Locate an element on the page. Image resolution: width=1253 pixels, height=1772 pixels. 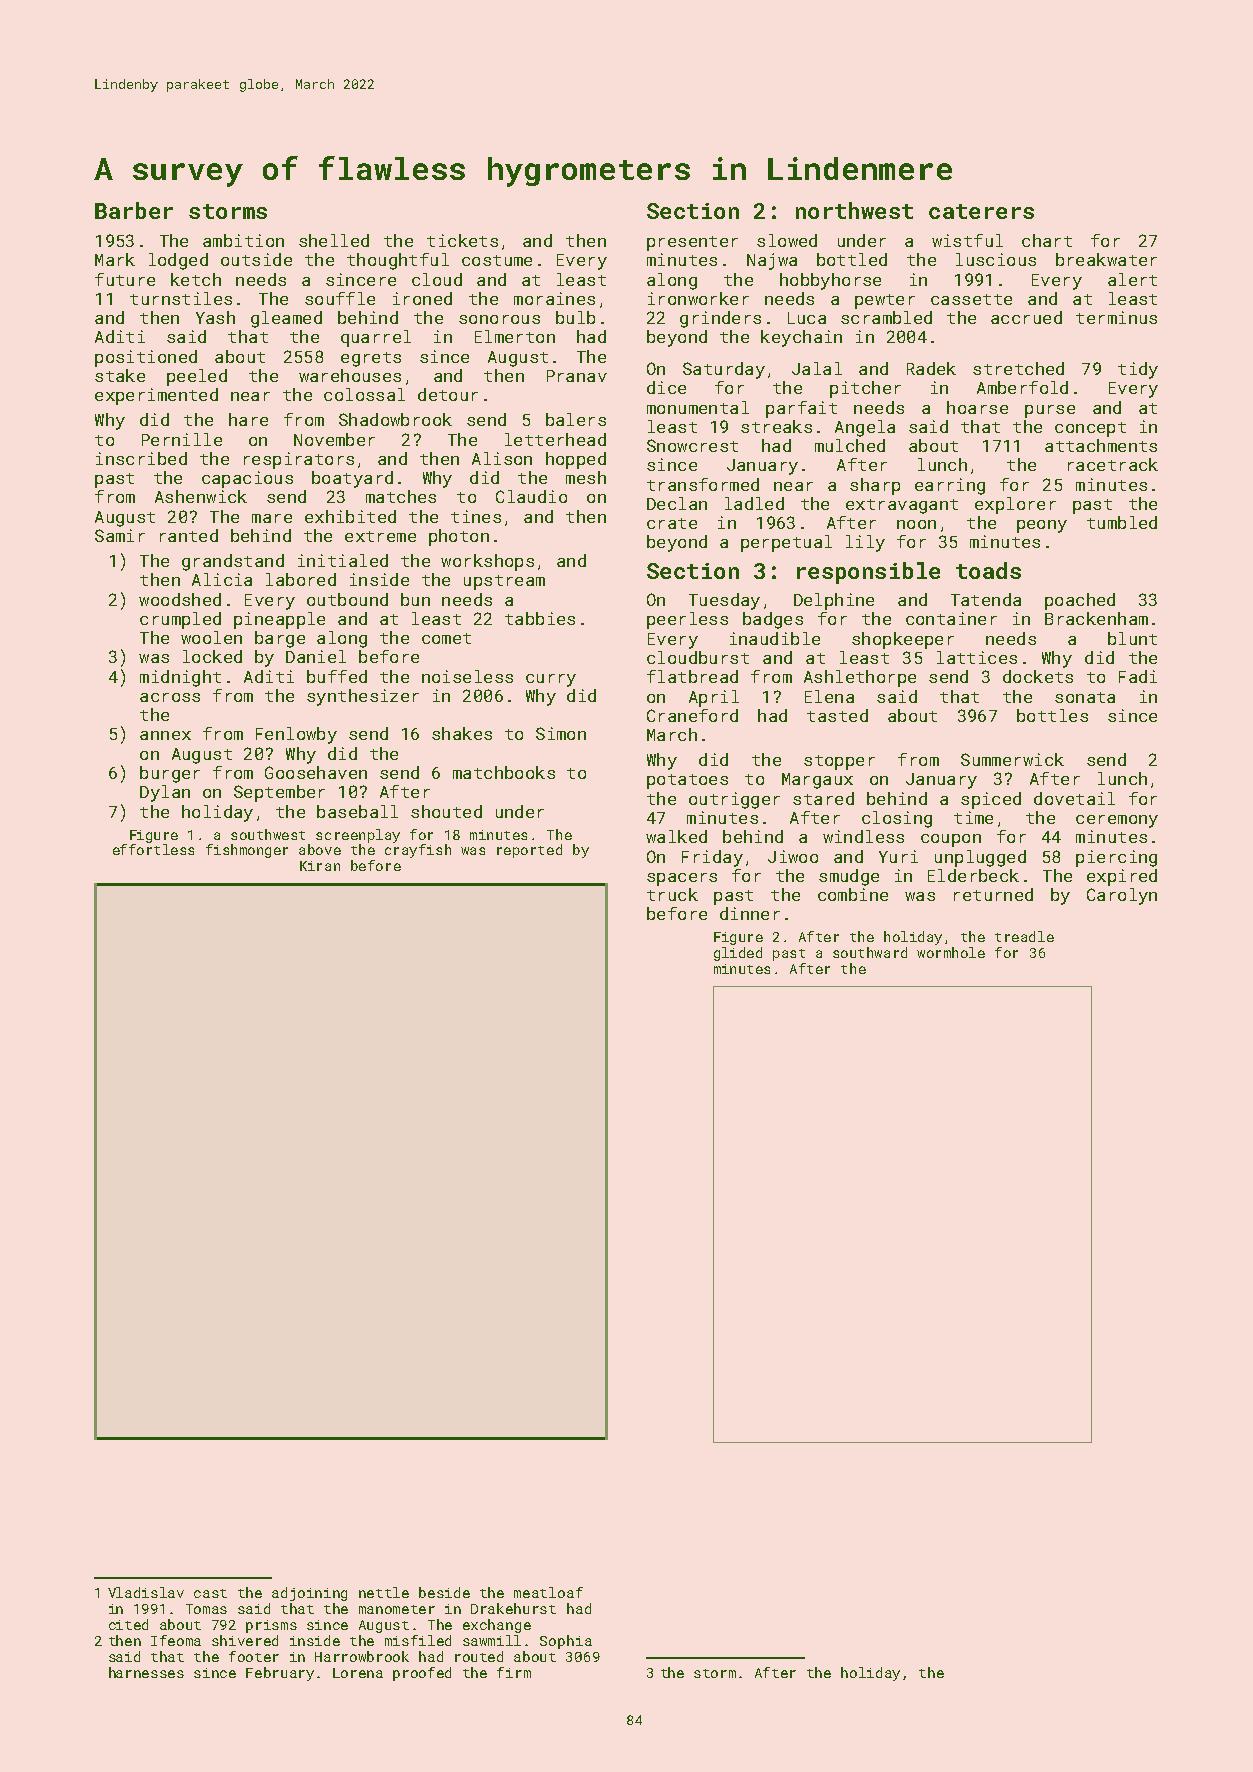
Kiran is located at coordinates (320, 866).
